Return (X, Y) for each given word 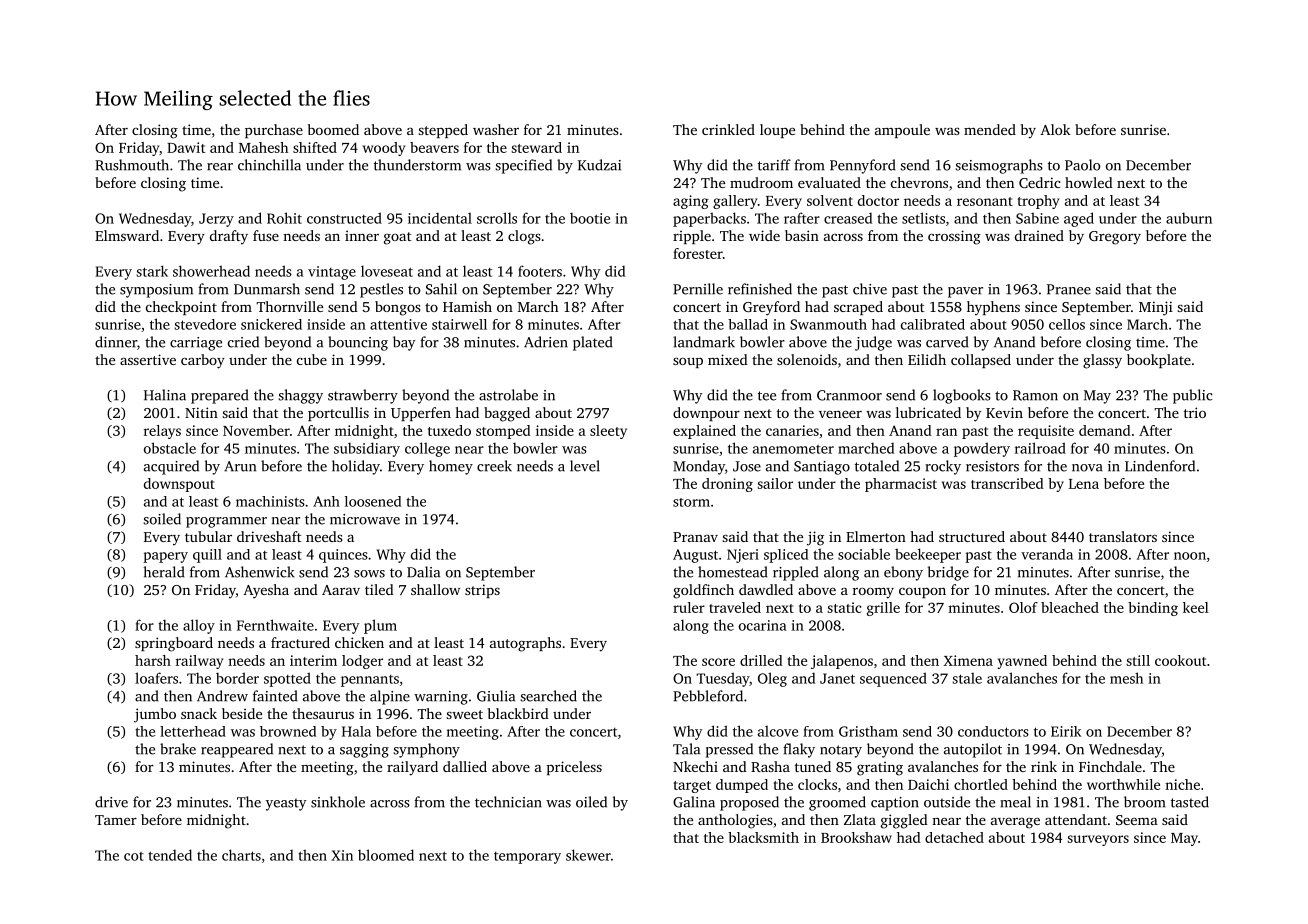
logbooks (962, 396)
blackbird (518, 713)
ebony (903, 573)
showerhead (211, 271)
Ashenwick (260, 572)
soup (688, 363)
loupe (777, 131)
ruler (689, 607)
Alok (1055, 129)
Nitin (201, 412)
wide (764, 235)
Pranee (1069, 289)
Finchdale (1110, 766)
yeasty (286, 804)
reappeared (237, 750)
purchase (274, 131)
